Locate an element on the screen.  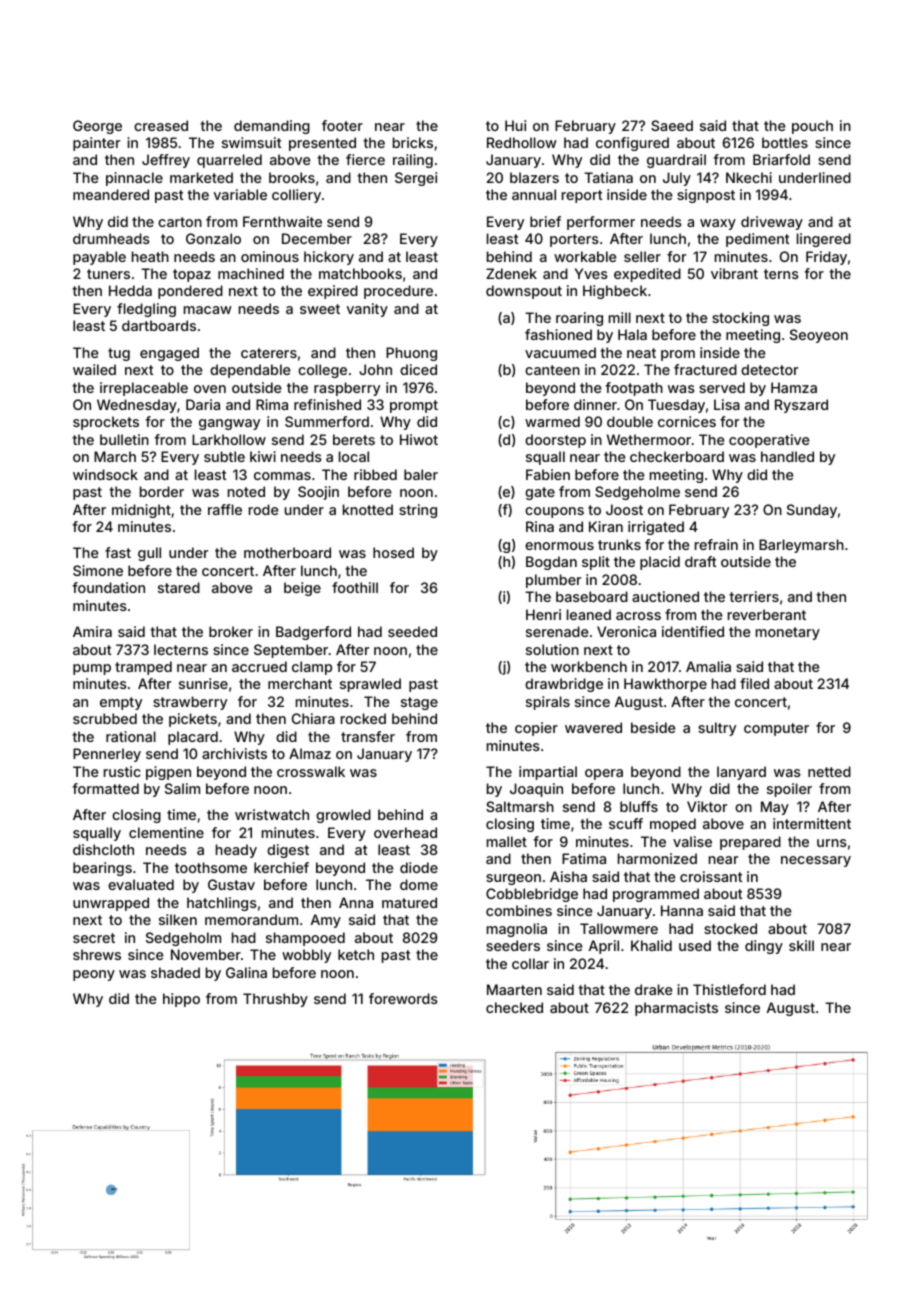
computer is located at coordinates (776, 729).
